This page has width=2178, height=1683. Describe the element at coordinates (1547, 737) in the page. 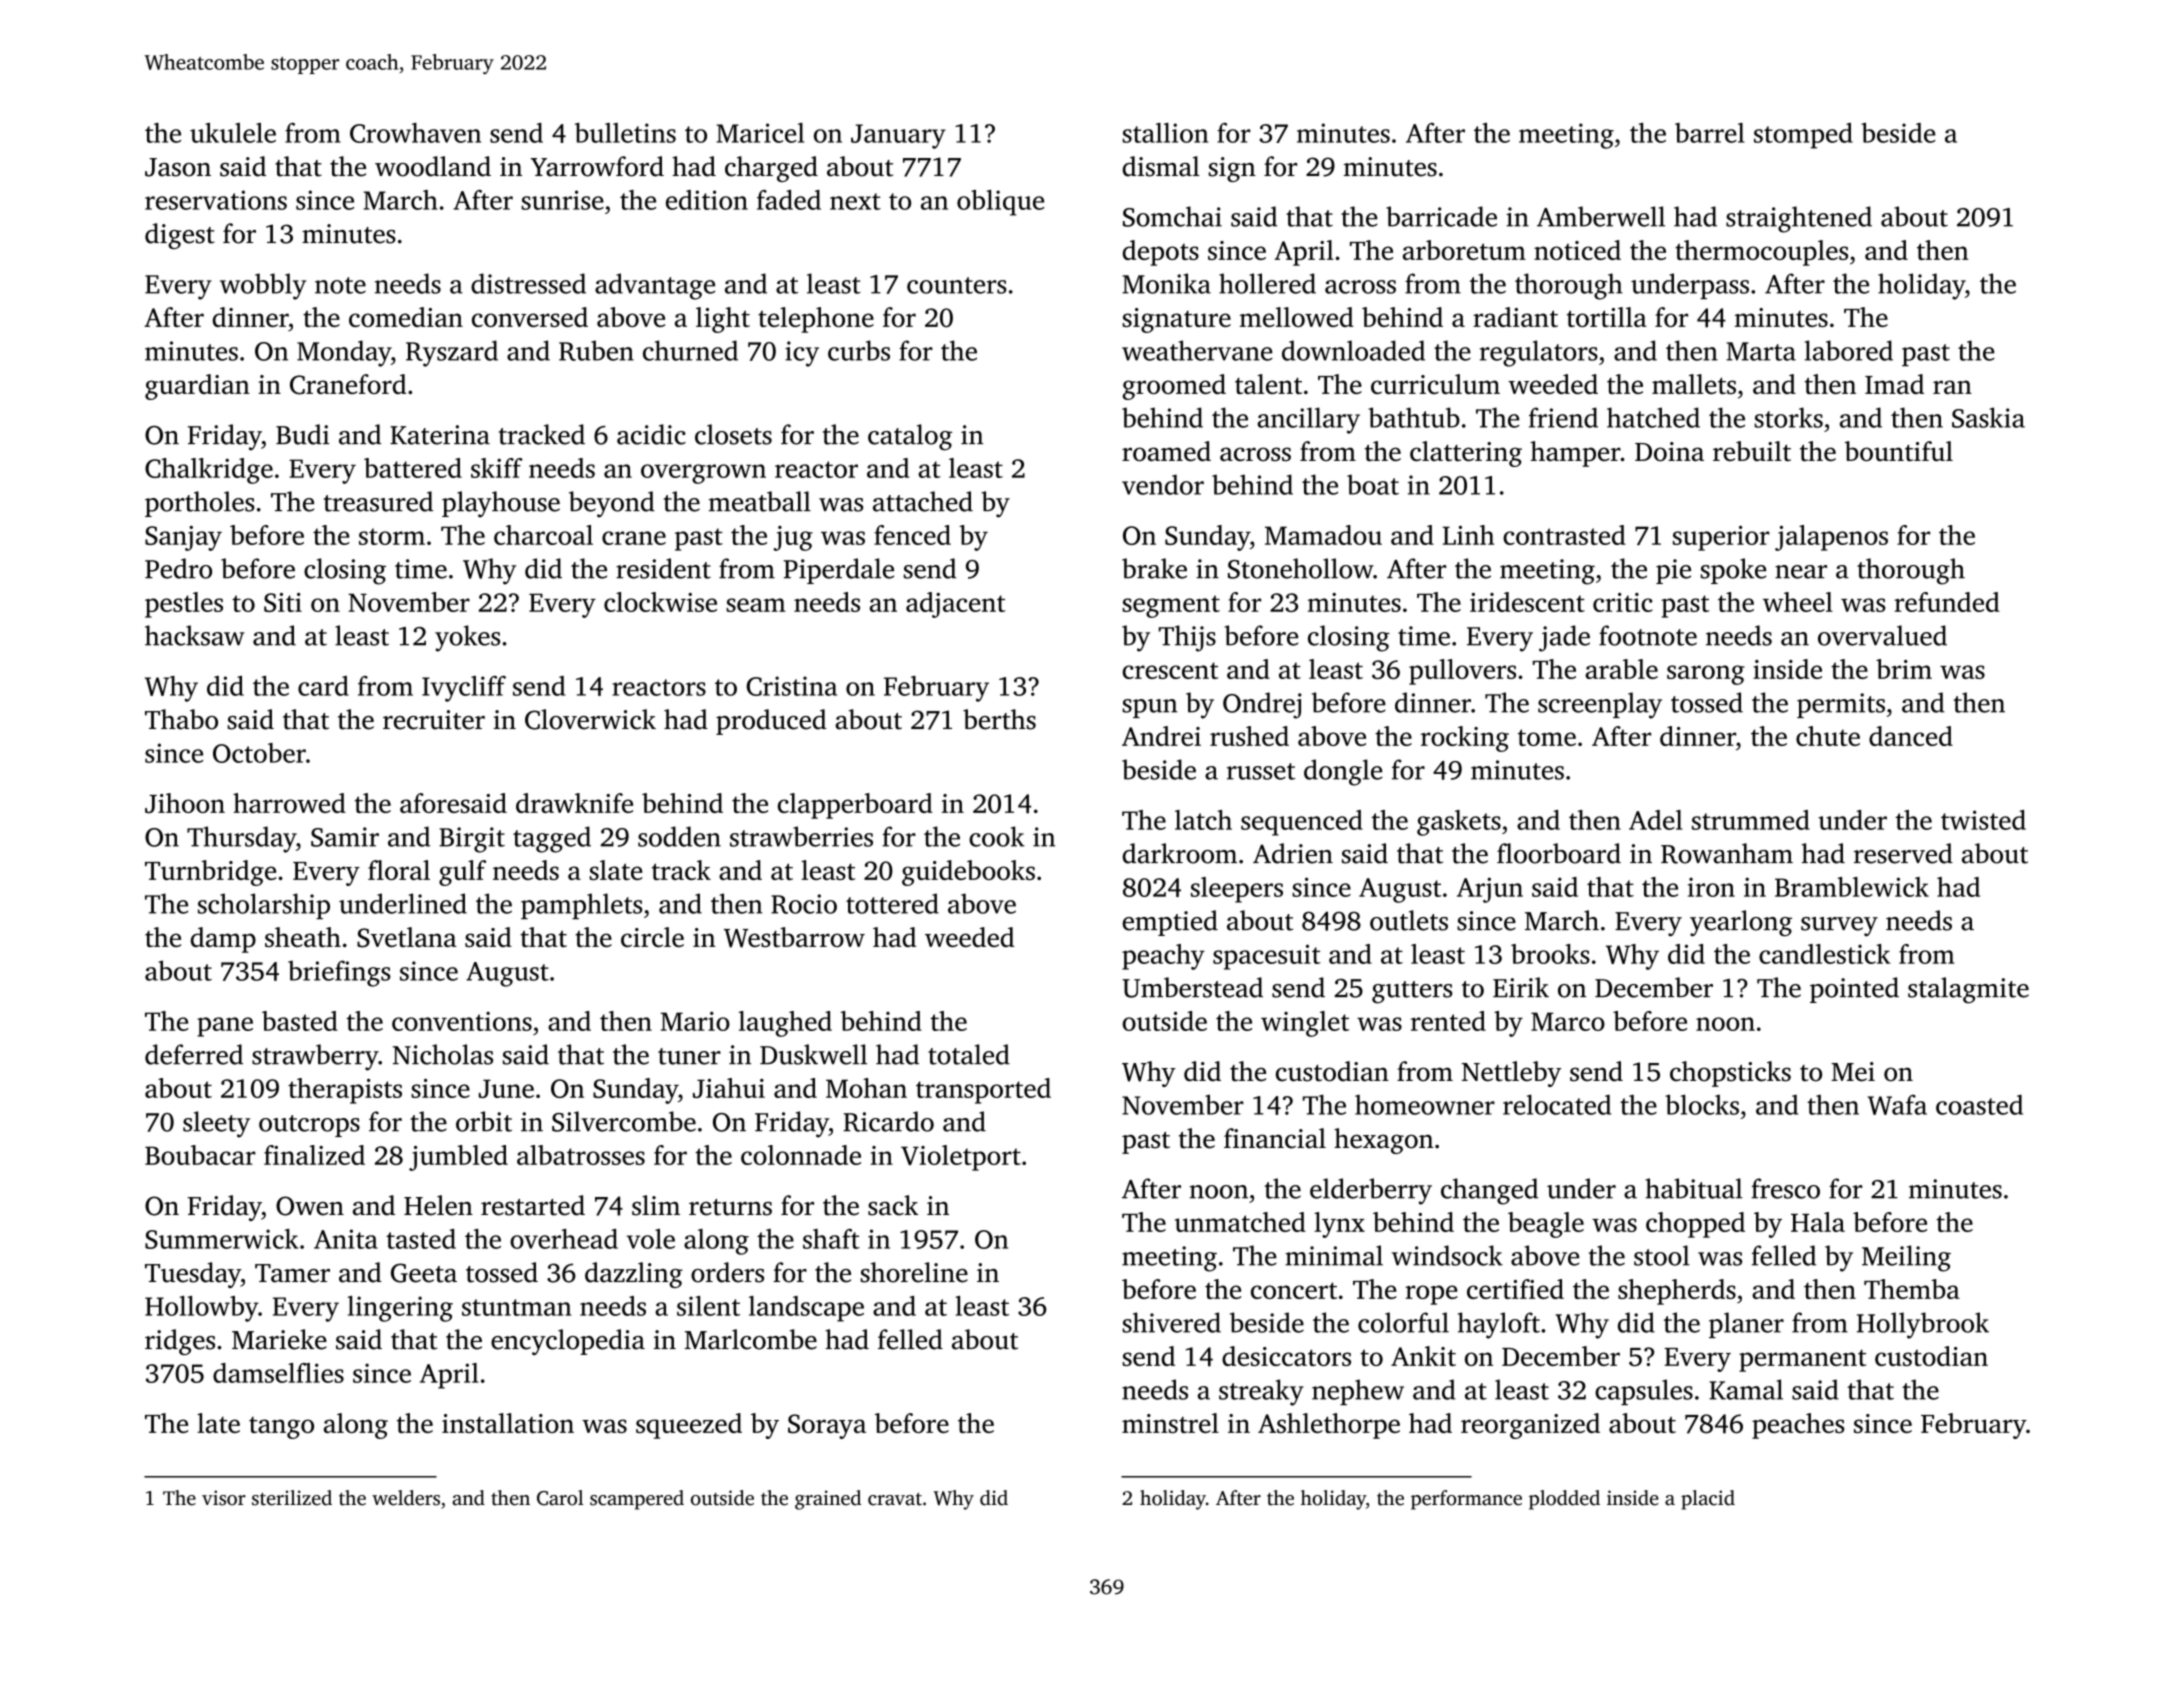

I see `tome` at that location.
